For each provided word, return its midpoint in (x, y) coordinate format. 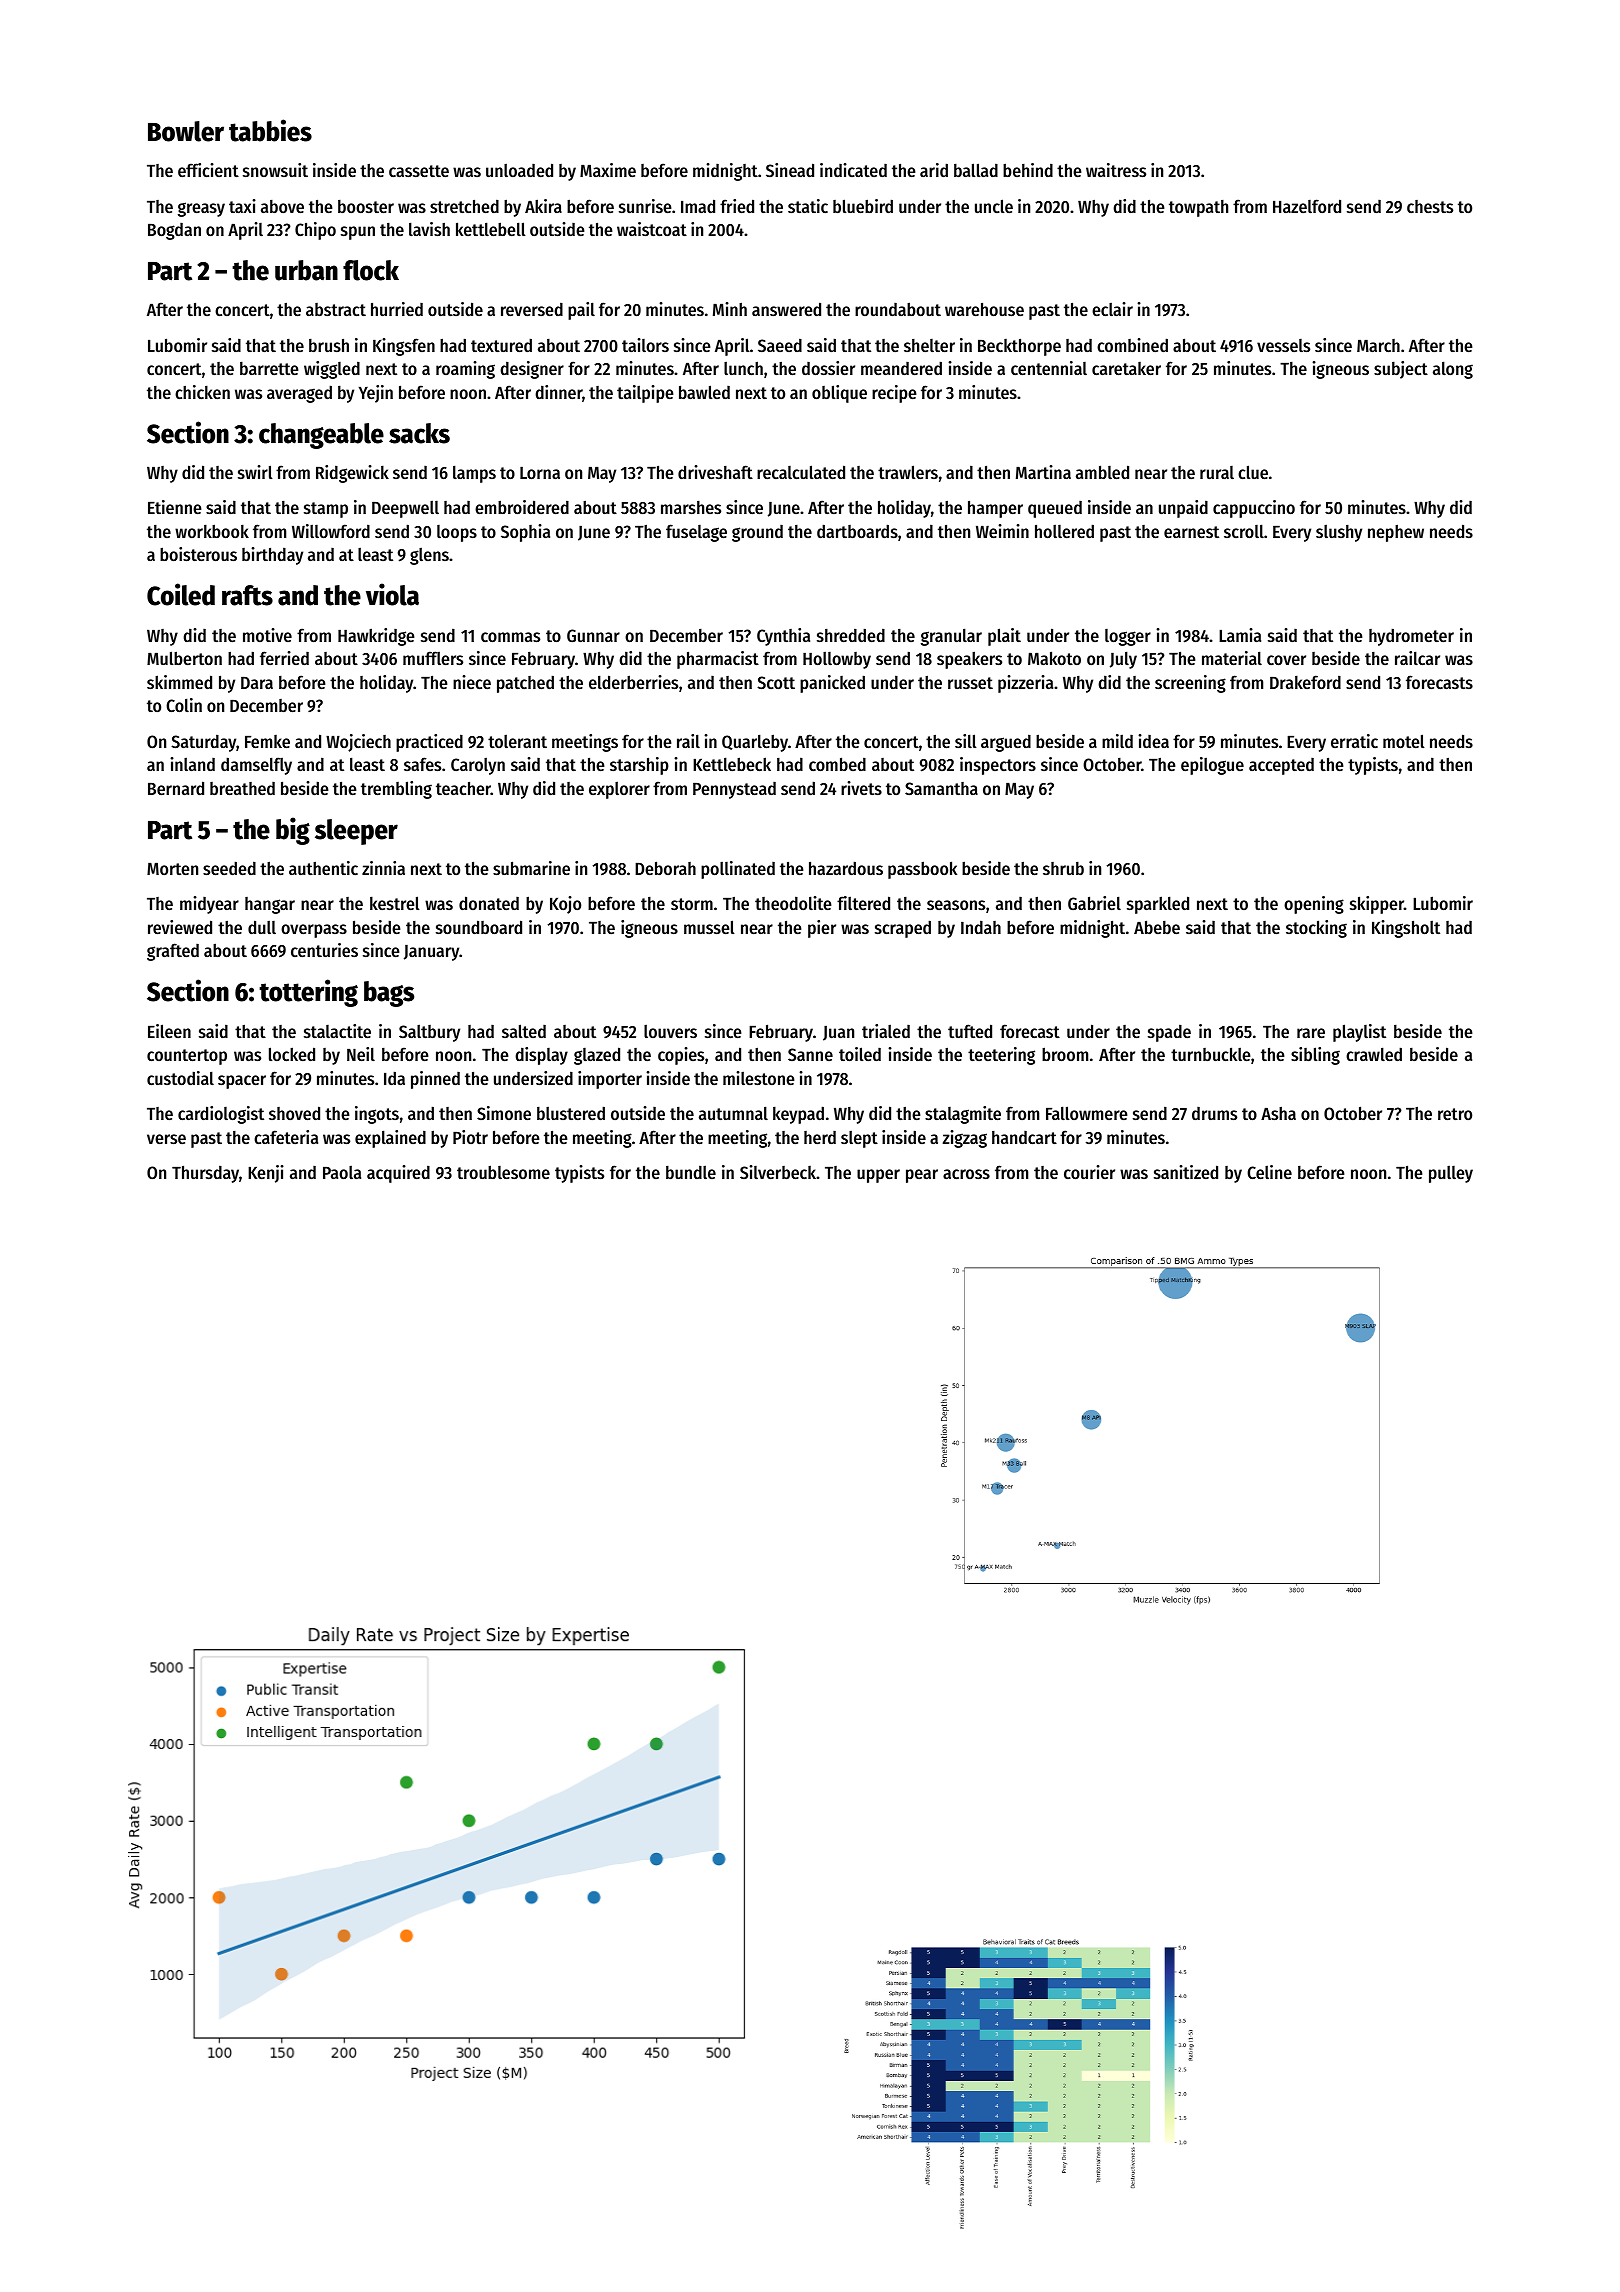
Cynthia (783, 637)
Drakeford (1305, 682)
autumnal (733, 1113)
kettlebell (491, 229)
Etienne (175, 507)
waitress (1116, 170)
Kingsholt (1406, 929)
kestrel (395, 903)
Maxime (608, 170)
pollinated (738, 870)
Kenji (266, 1174)
